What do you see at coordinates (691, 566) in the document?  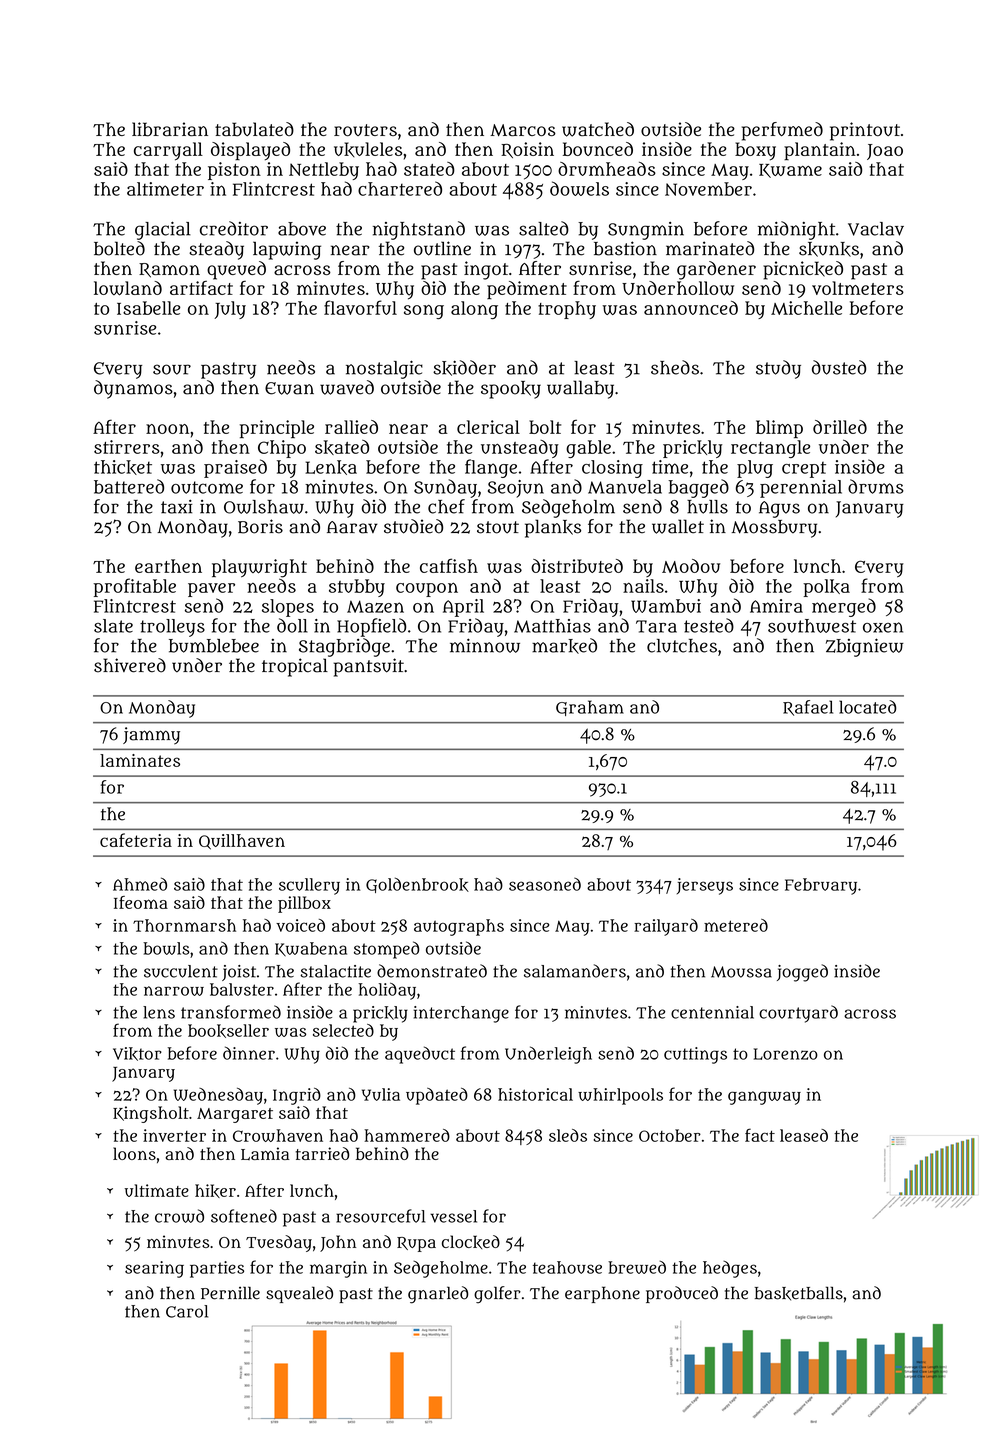 I see `Modou` at bounding box center [691, 566].
